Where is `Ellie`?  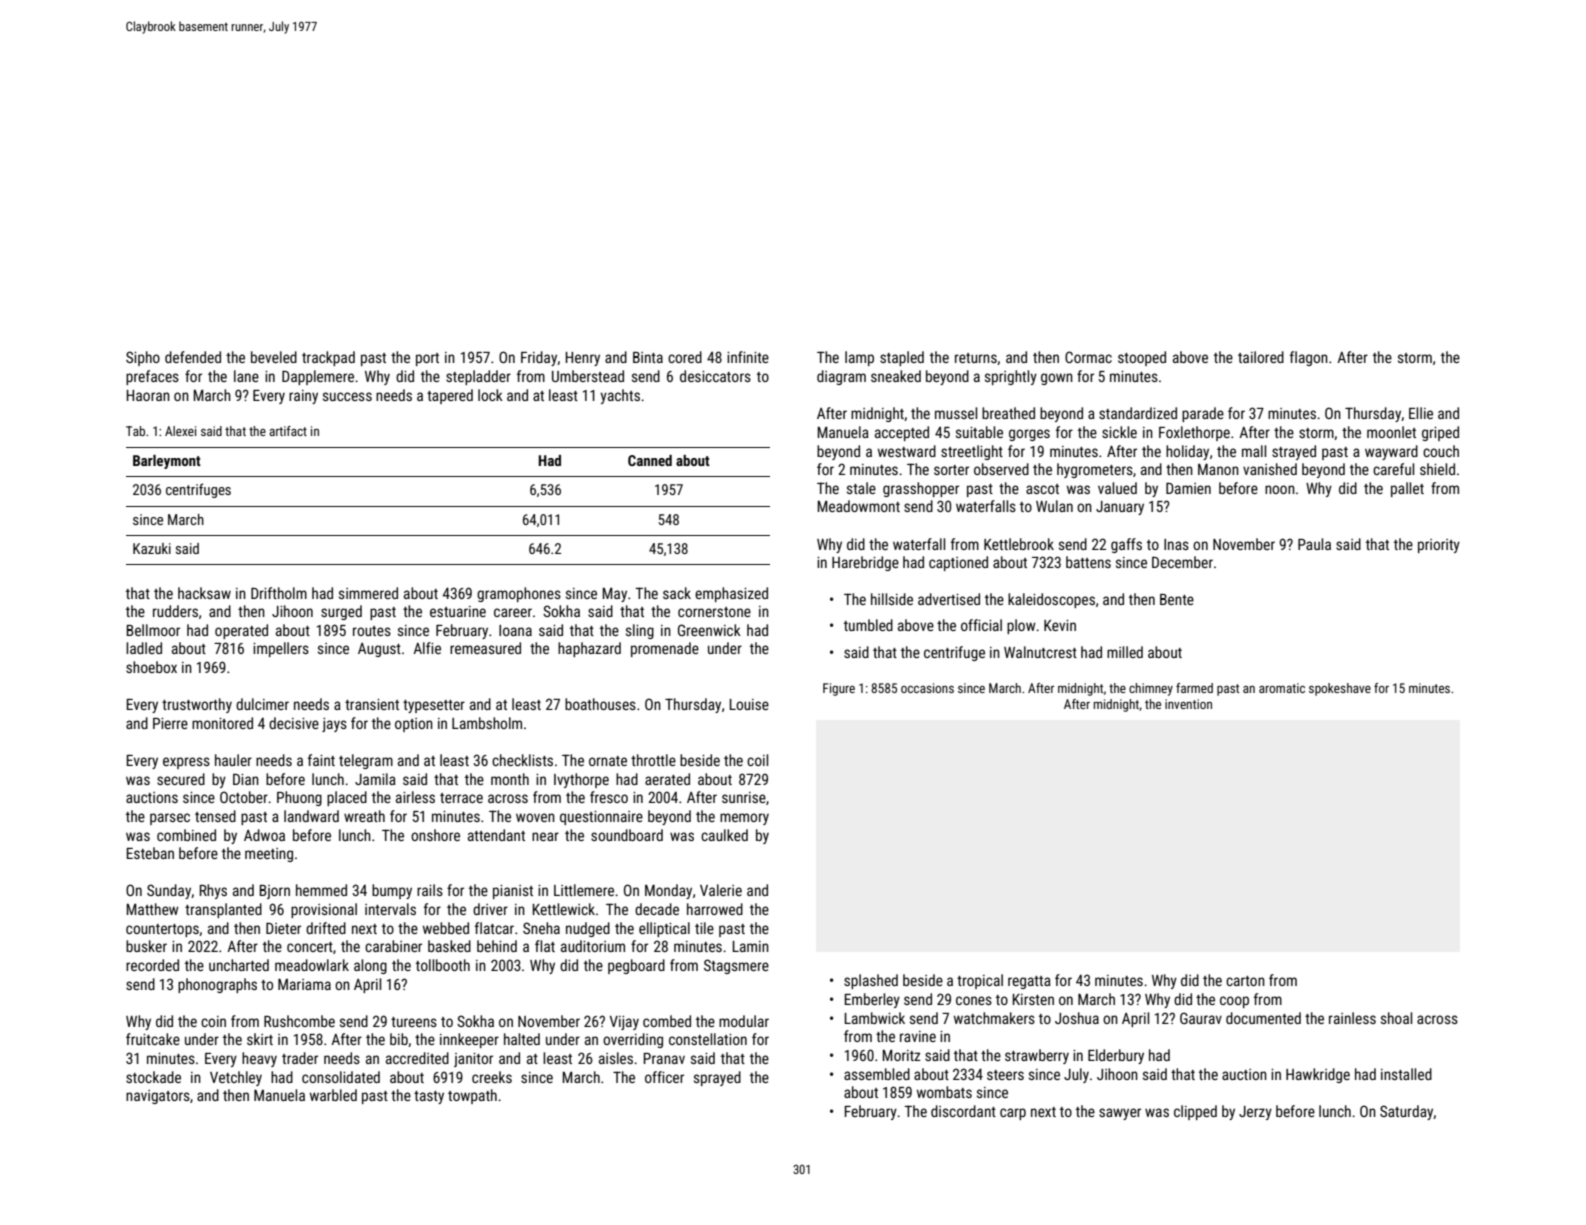 Ellie is located at coordinates (1421, 413).
